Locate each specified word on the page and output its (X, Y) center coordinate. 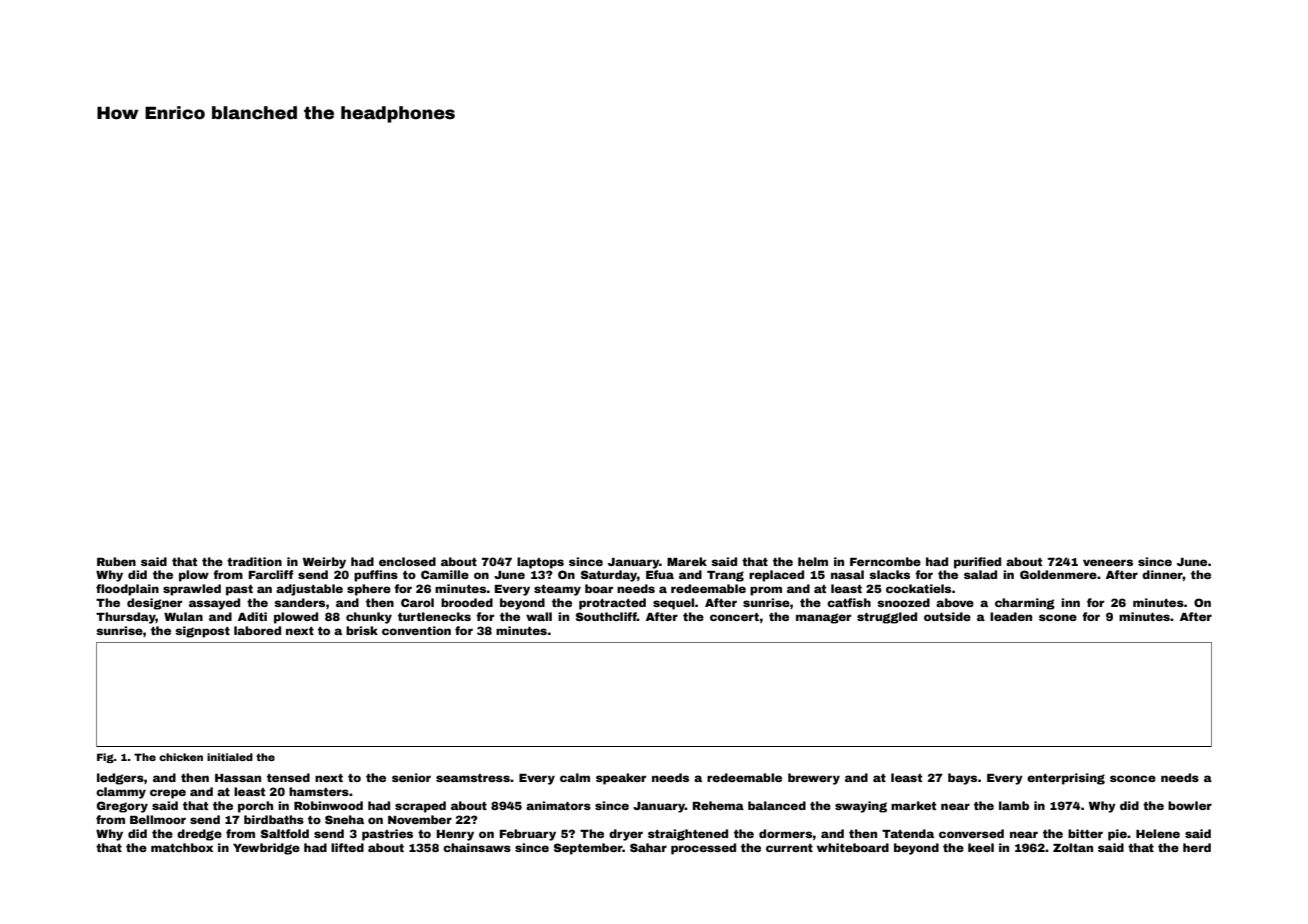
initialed (230, 757)
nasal (847, 574)
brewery (814, 779)
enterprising (1066, 779)
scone (1058, 617)
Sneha (344, 819)
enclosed (407, 561)
